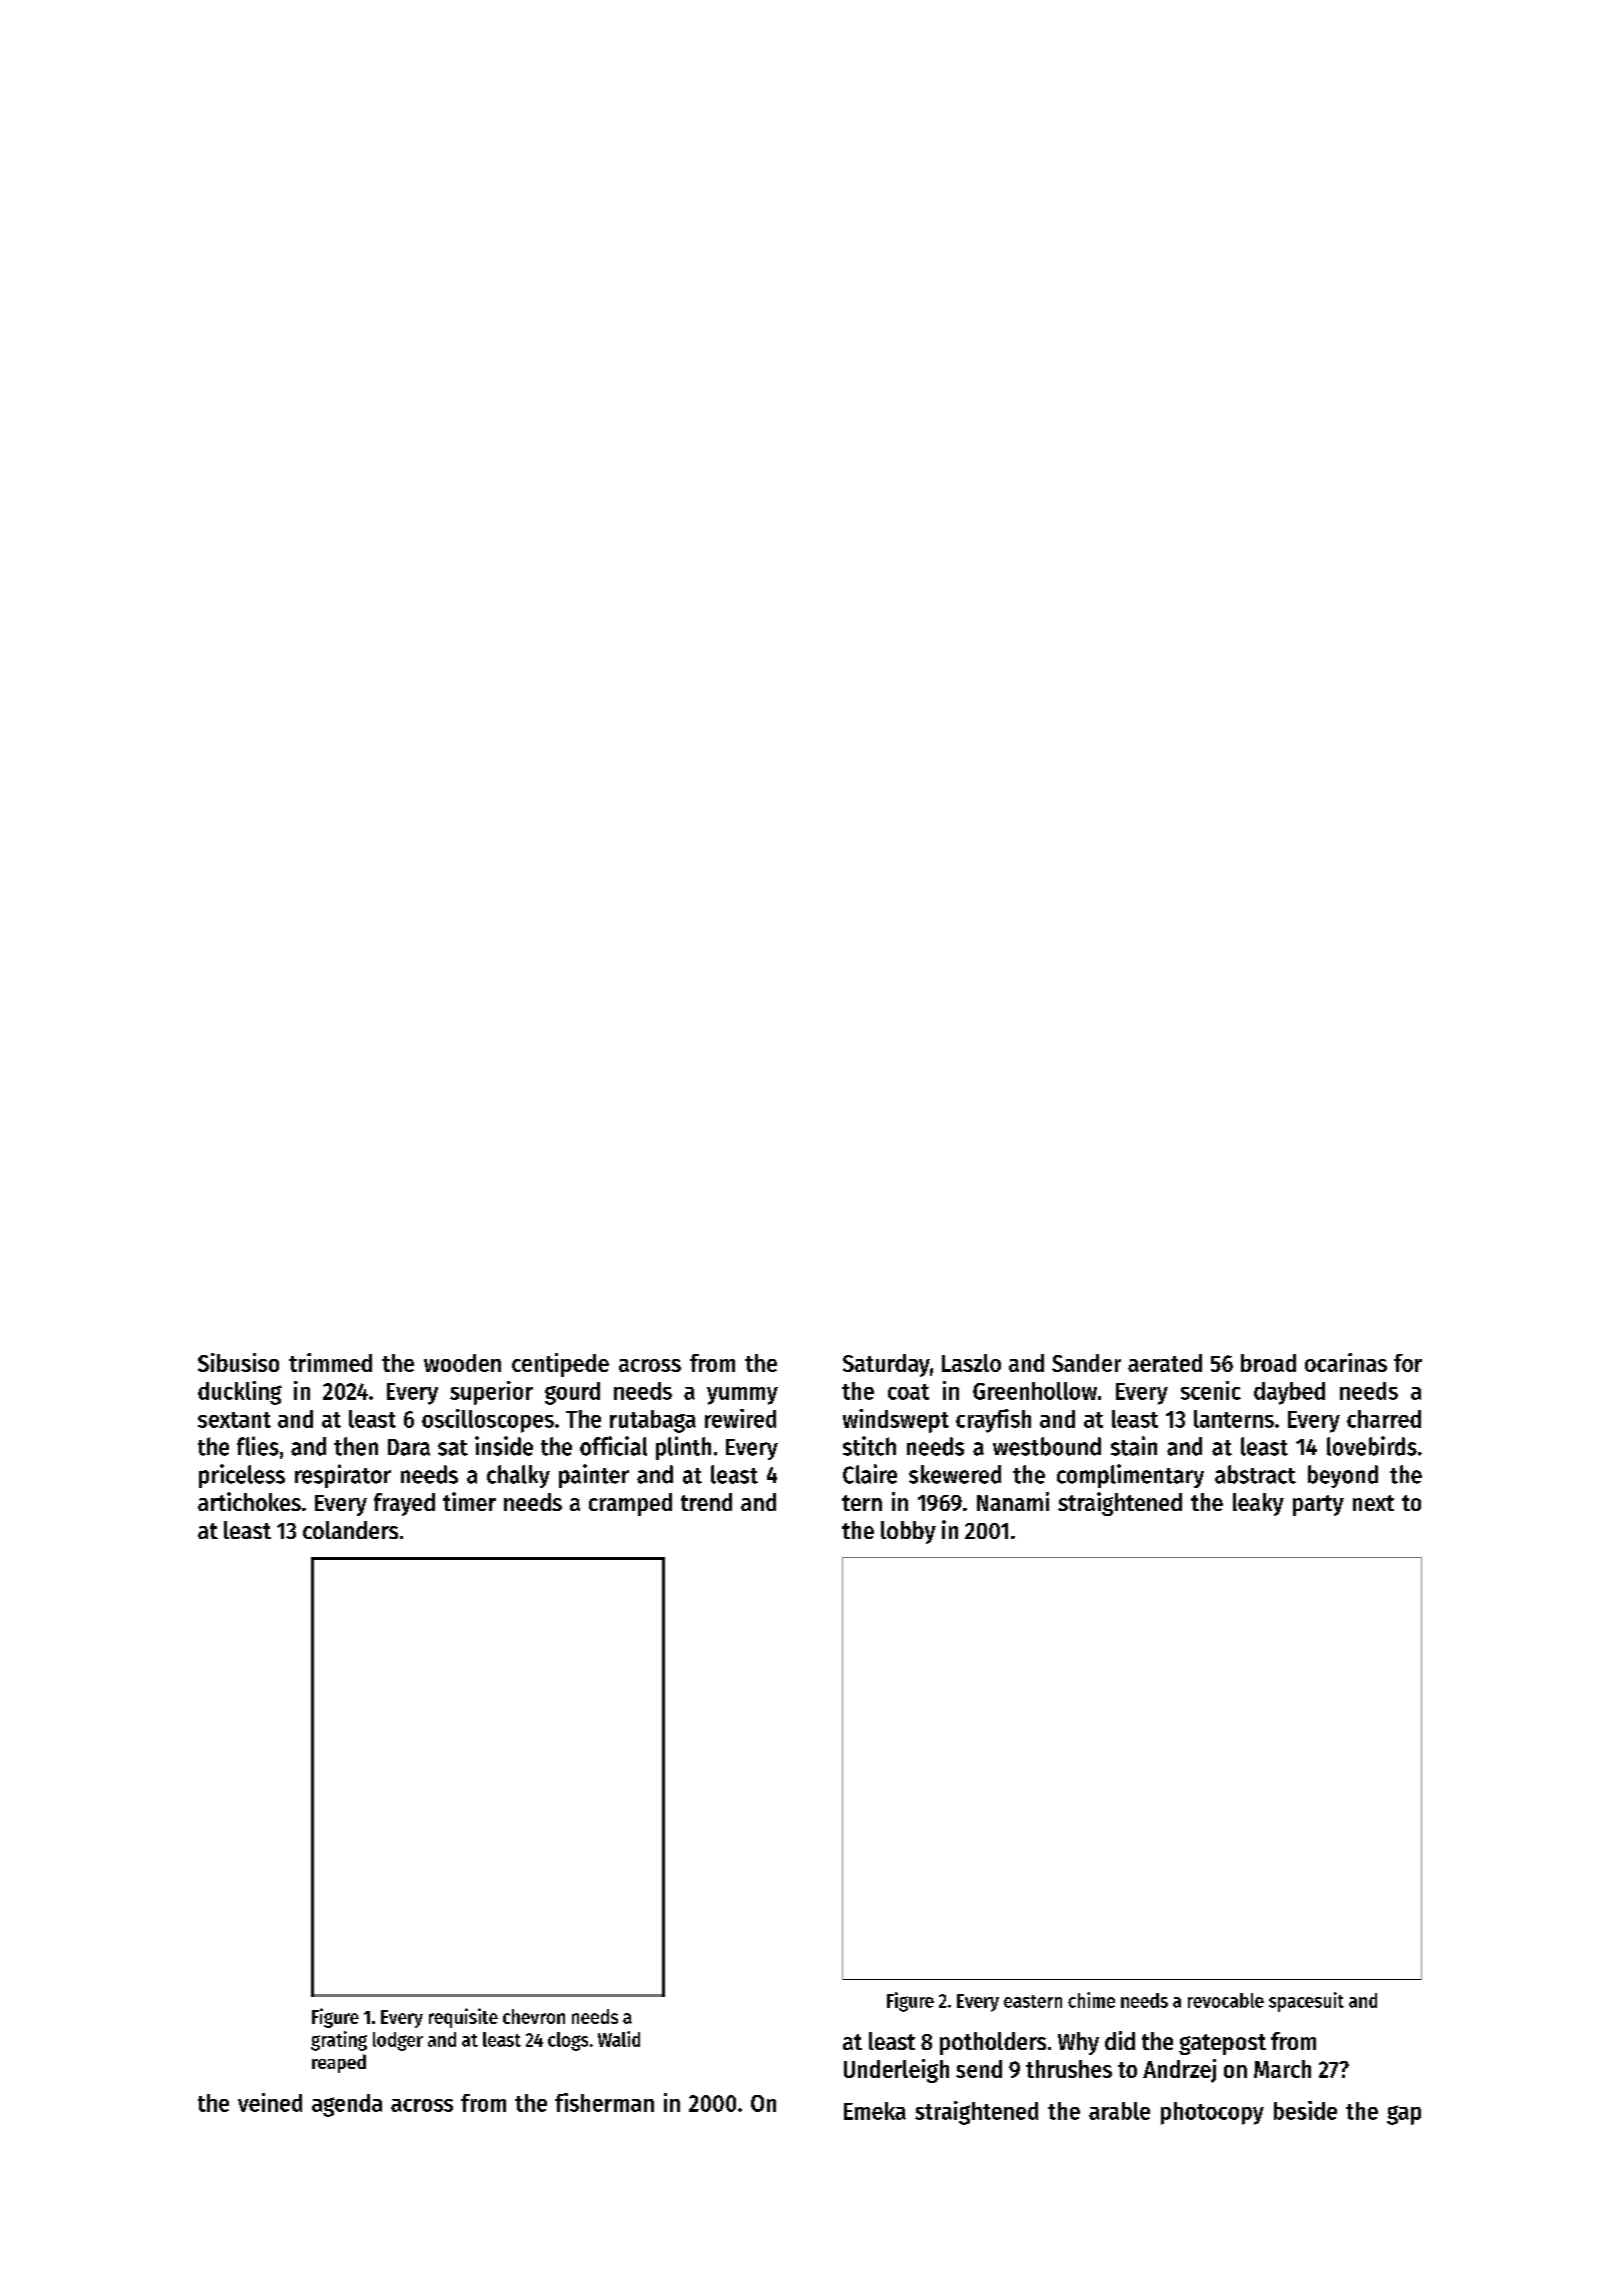 Image resolution: width=1620 pixels, height=2292 pixels. I want to click on Emeka, so click(875, 2111).
